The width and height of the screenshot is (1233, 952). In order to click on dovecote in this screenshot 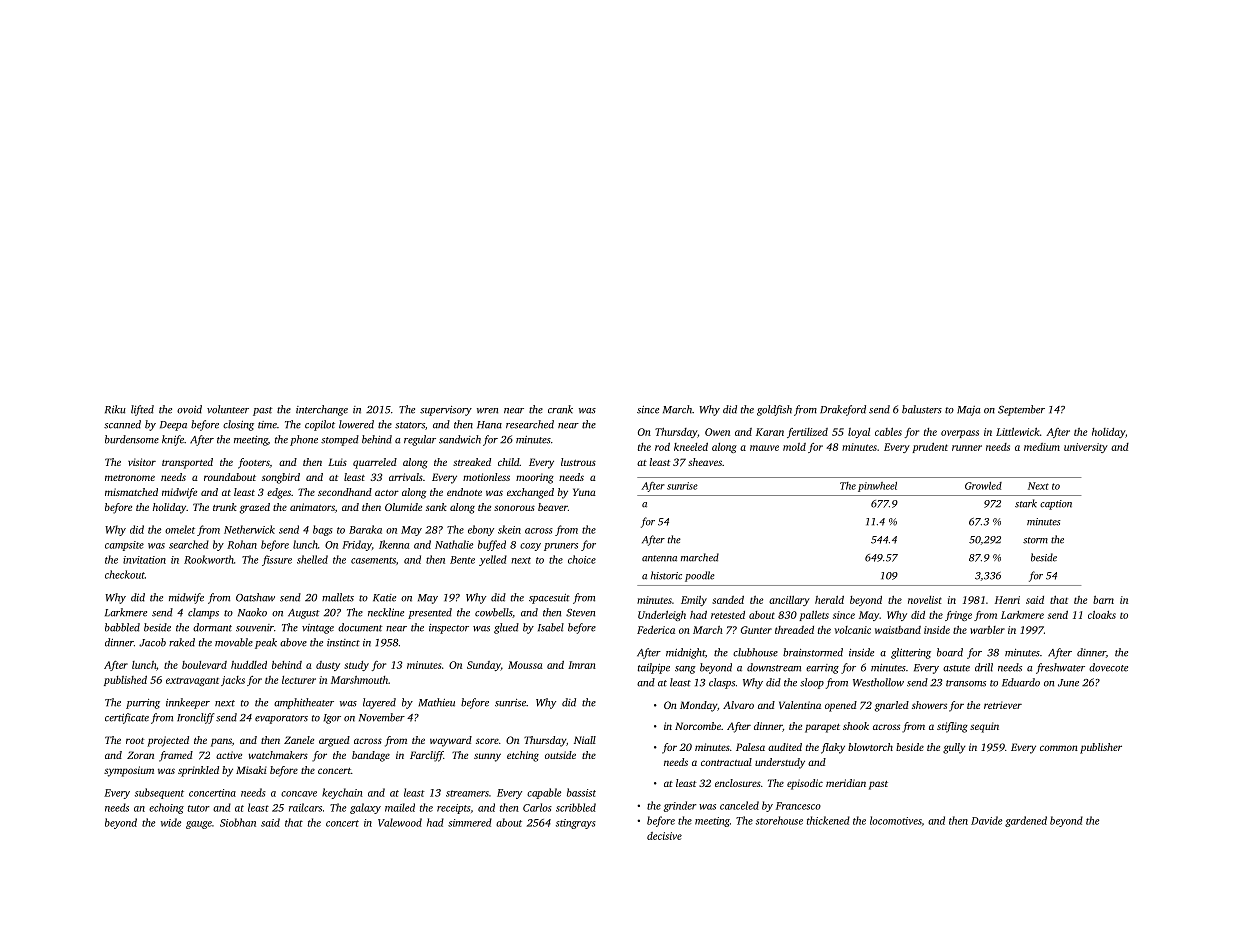, I will do `click(1108, 667)`.
